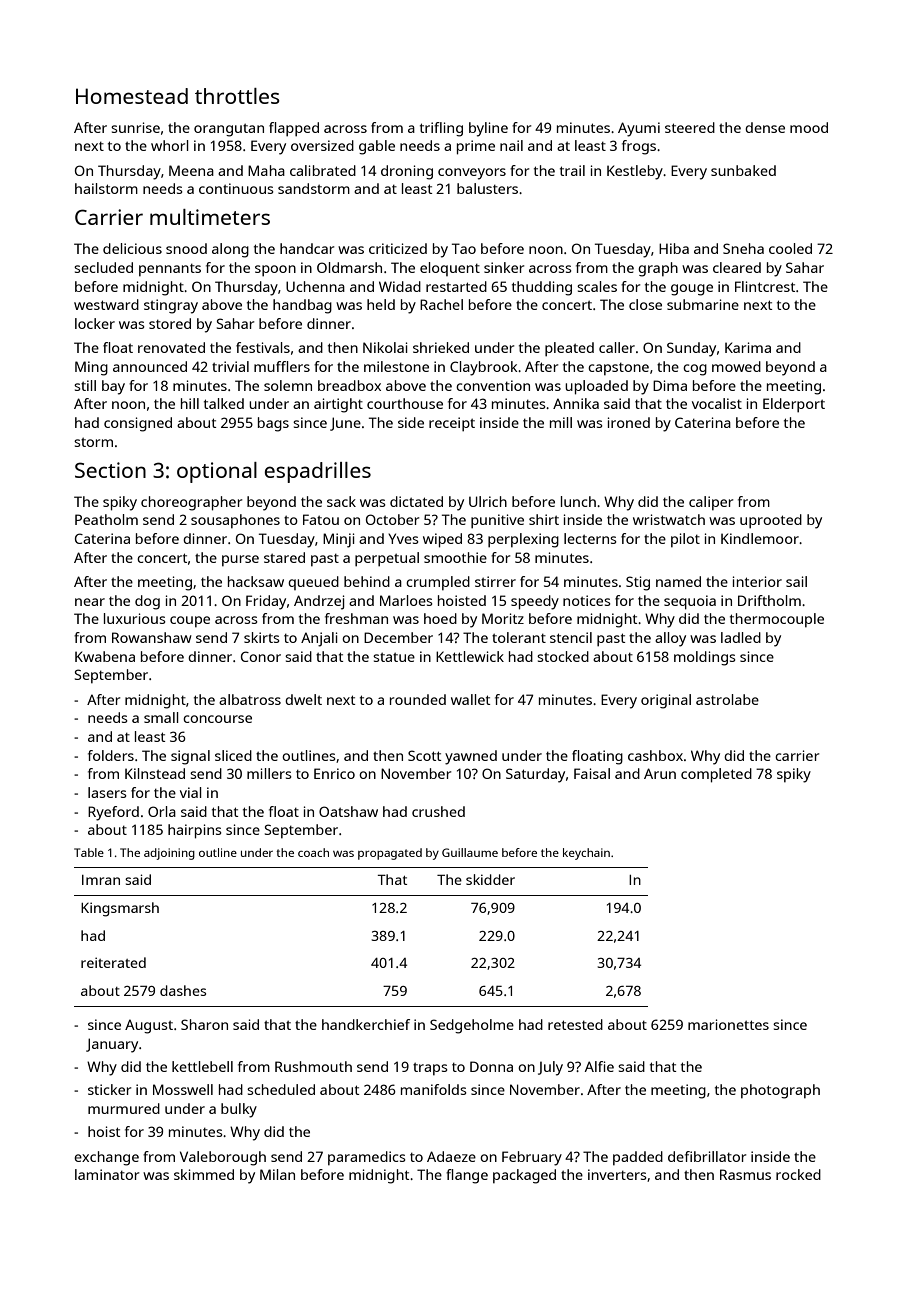  What do you see at coordinates (542, 288) in the image?
I see `thudding` at bounding box center [542, 288].
